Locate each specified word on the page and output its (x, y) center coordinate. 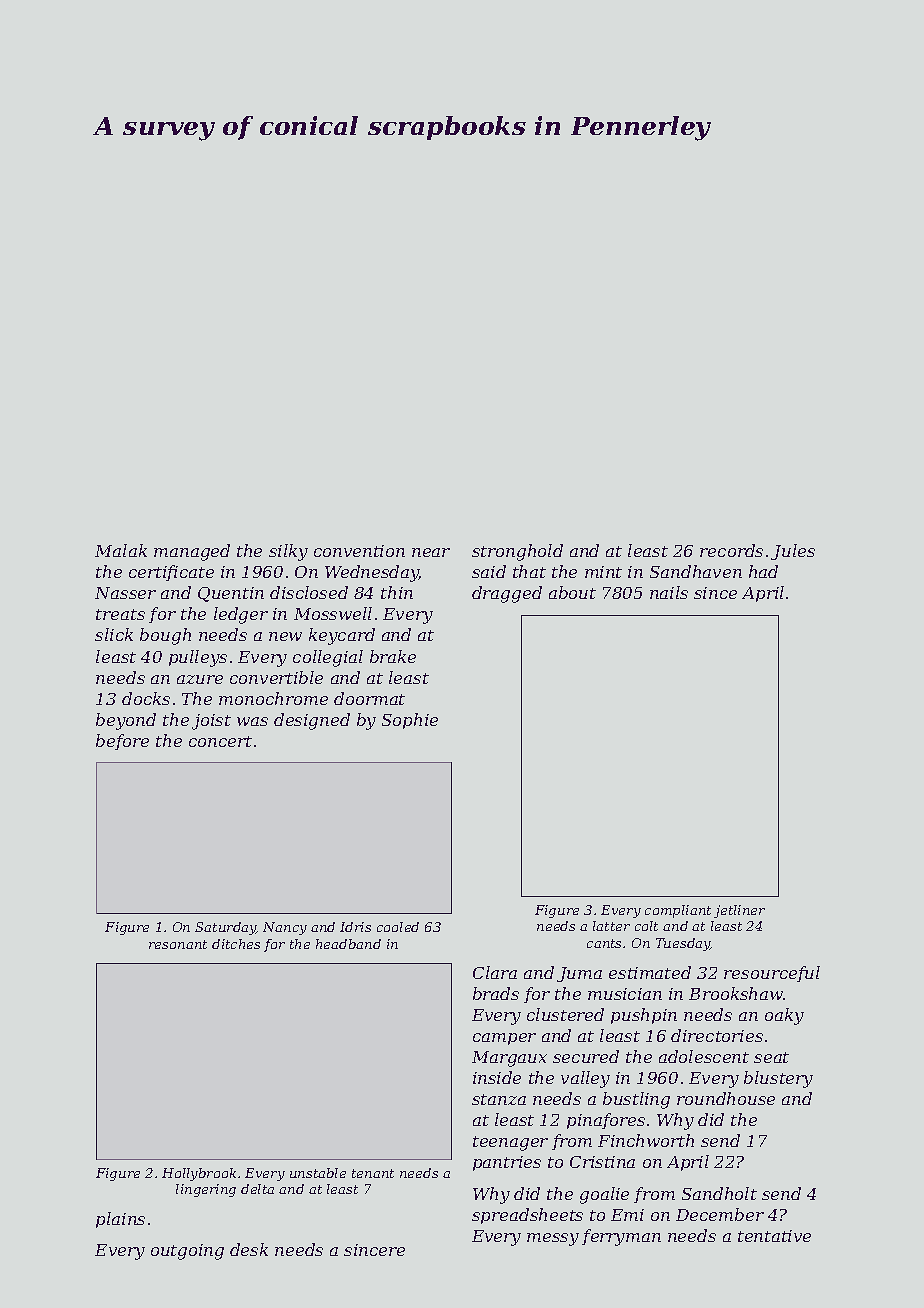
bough (165, 636)
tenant (373, 1173)
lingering (206, 1190)
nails (669, 592)
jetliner (739, 911)
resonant (178, 944)
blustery (778, 1079)
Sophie (410, 721)
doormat (369, 698)
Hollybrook (199, 1174)
